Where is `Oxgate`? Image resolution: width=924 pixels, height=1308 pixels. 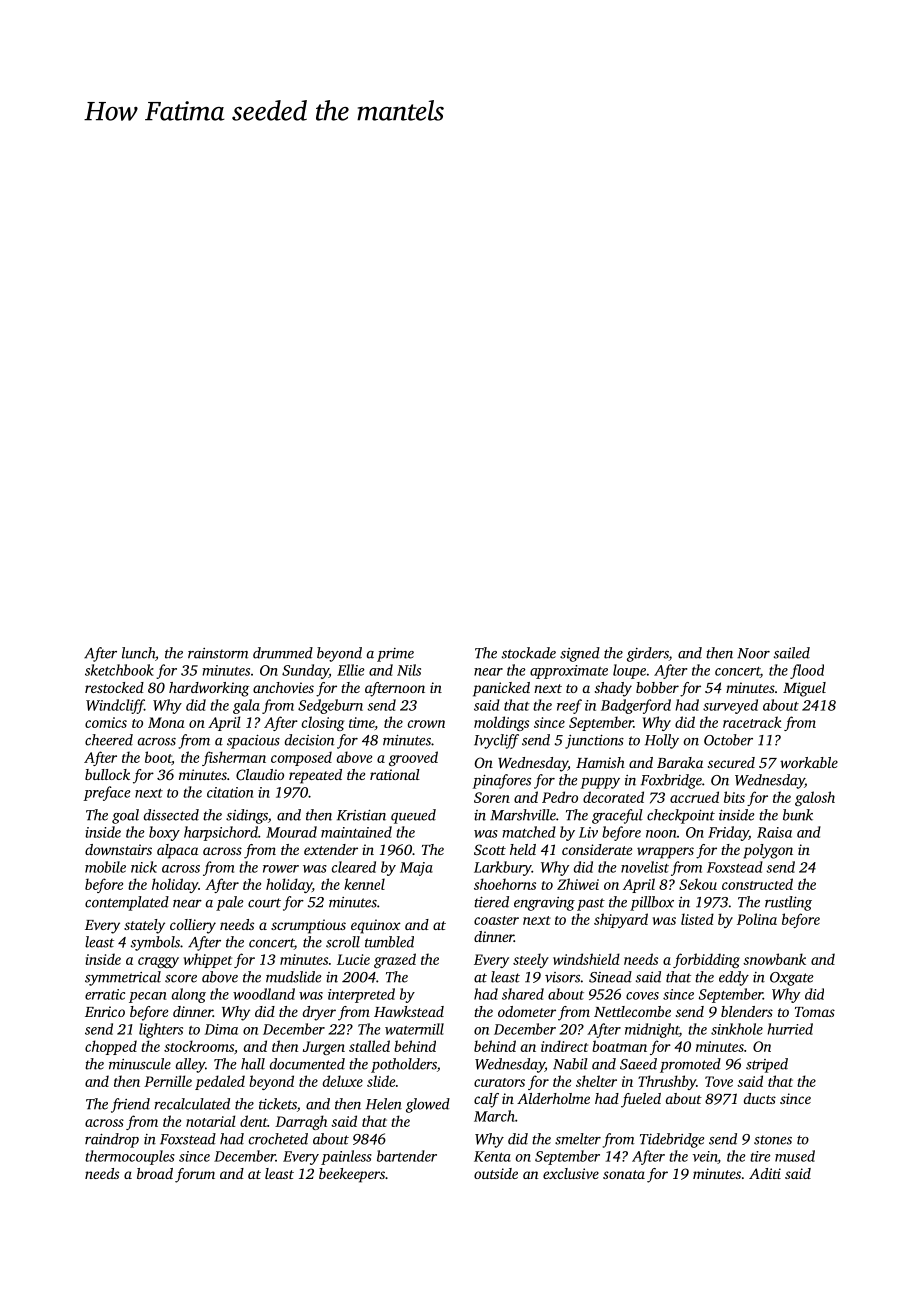
Oxgate is located at coordinates (792, 979).
